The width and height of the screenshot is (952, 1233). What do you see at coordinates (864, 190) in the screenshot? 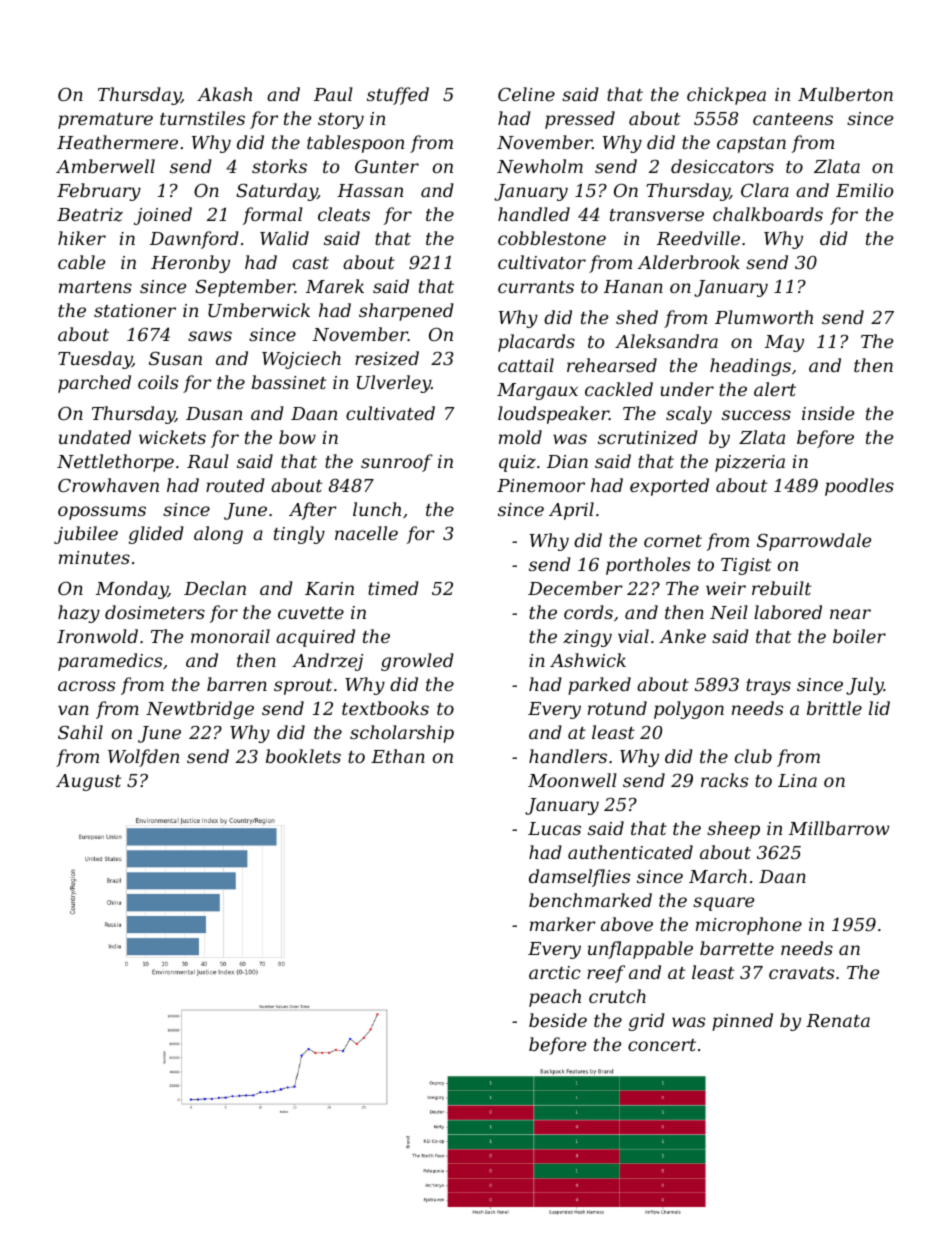
I see `Emilio` at bounding box center [864, 190].
